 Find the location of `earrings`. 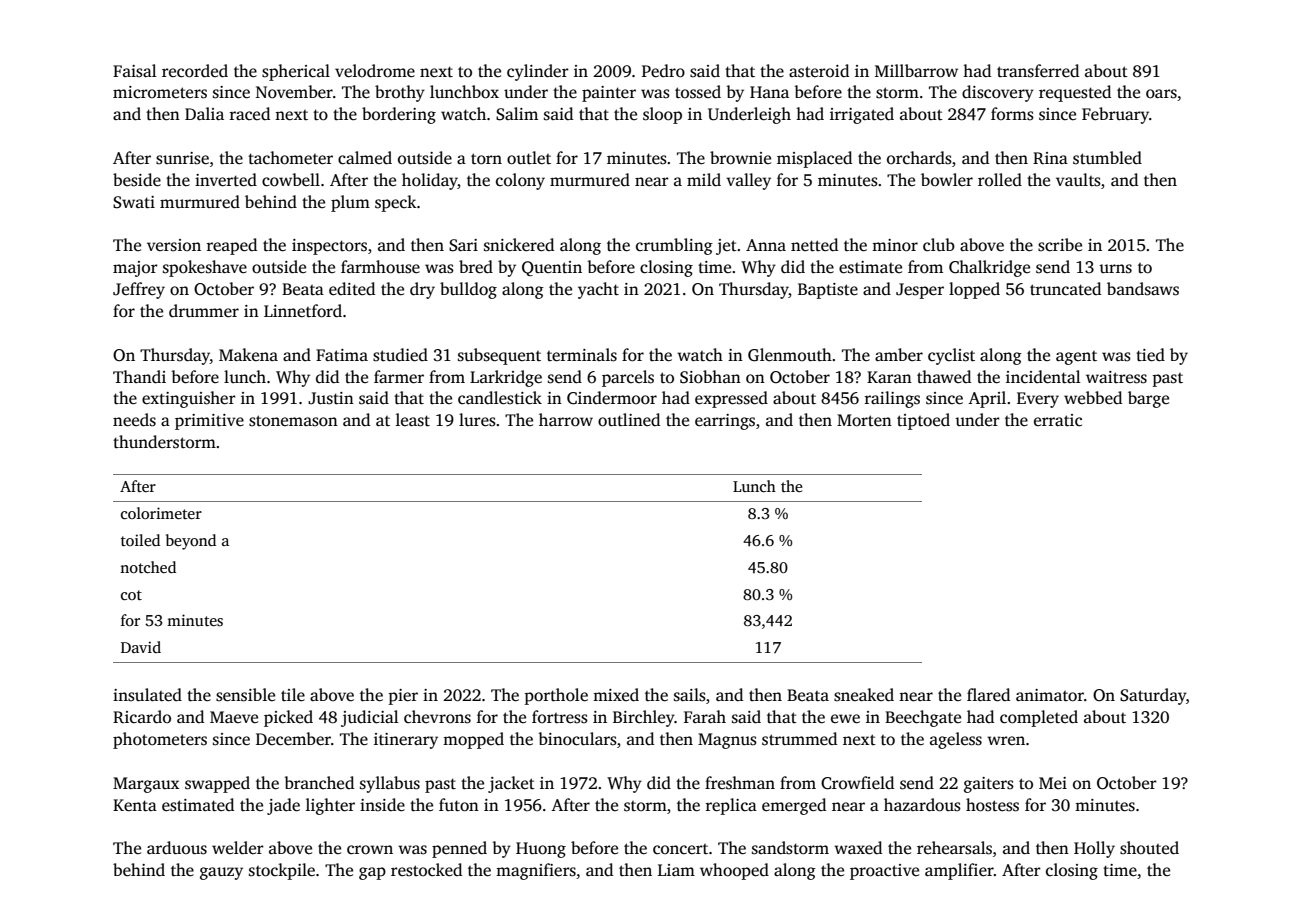

earrings is located at coordinates (725, 422).
